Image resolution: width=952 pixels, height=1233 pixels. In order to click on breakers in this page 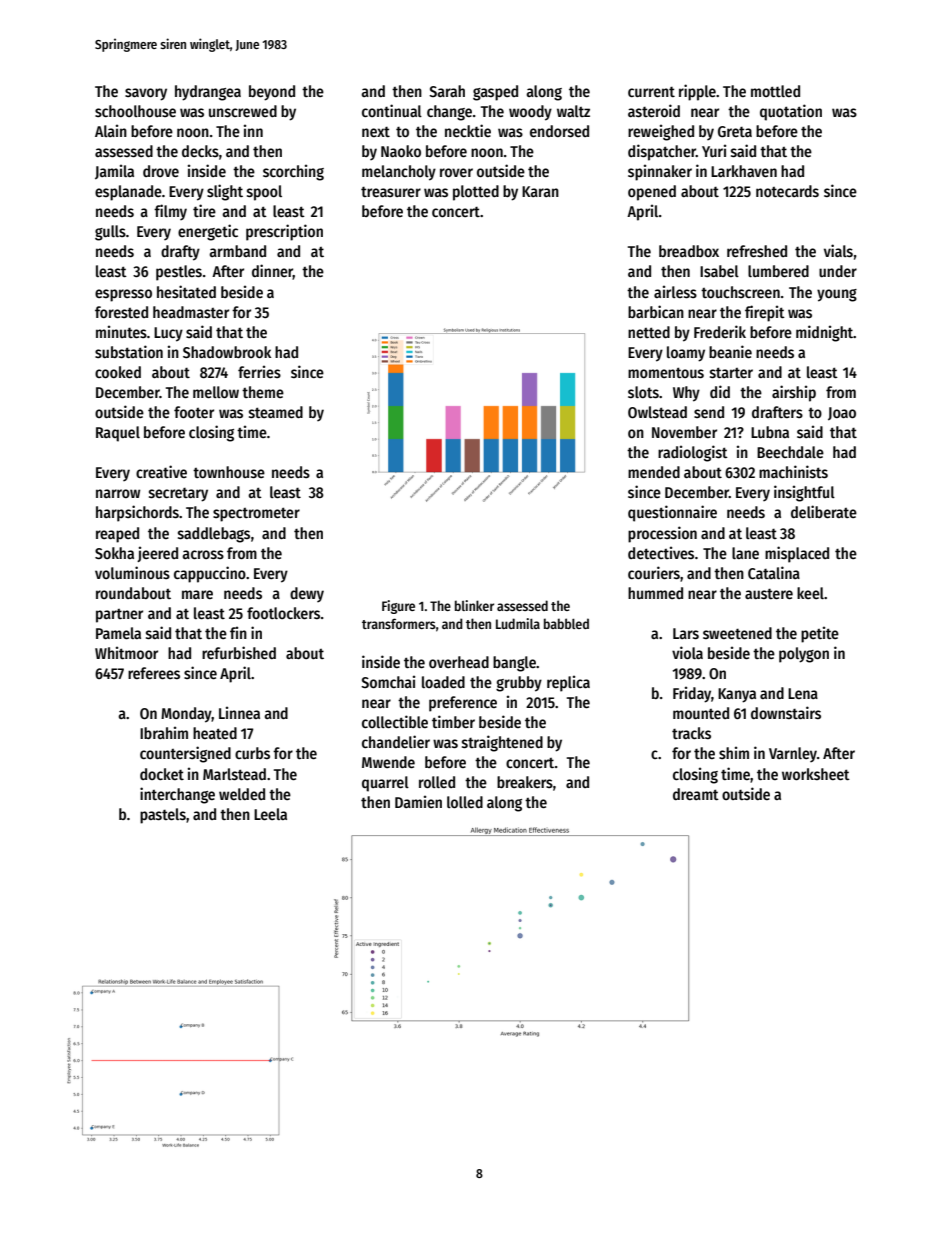, I will do `click(525, 782)`.
